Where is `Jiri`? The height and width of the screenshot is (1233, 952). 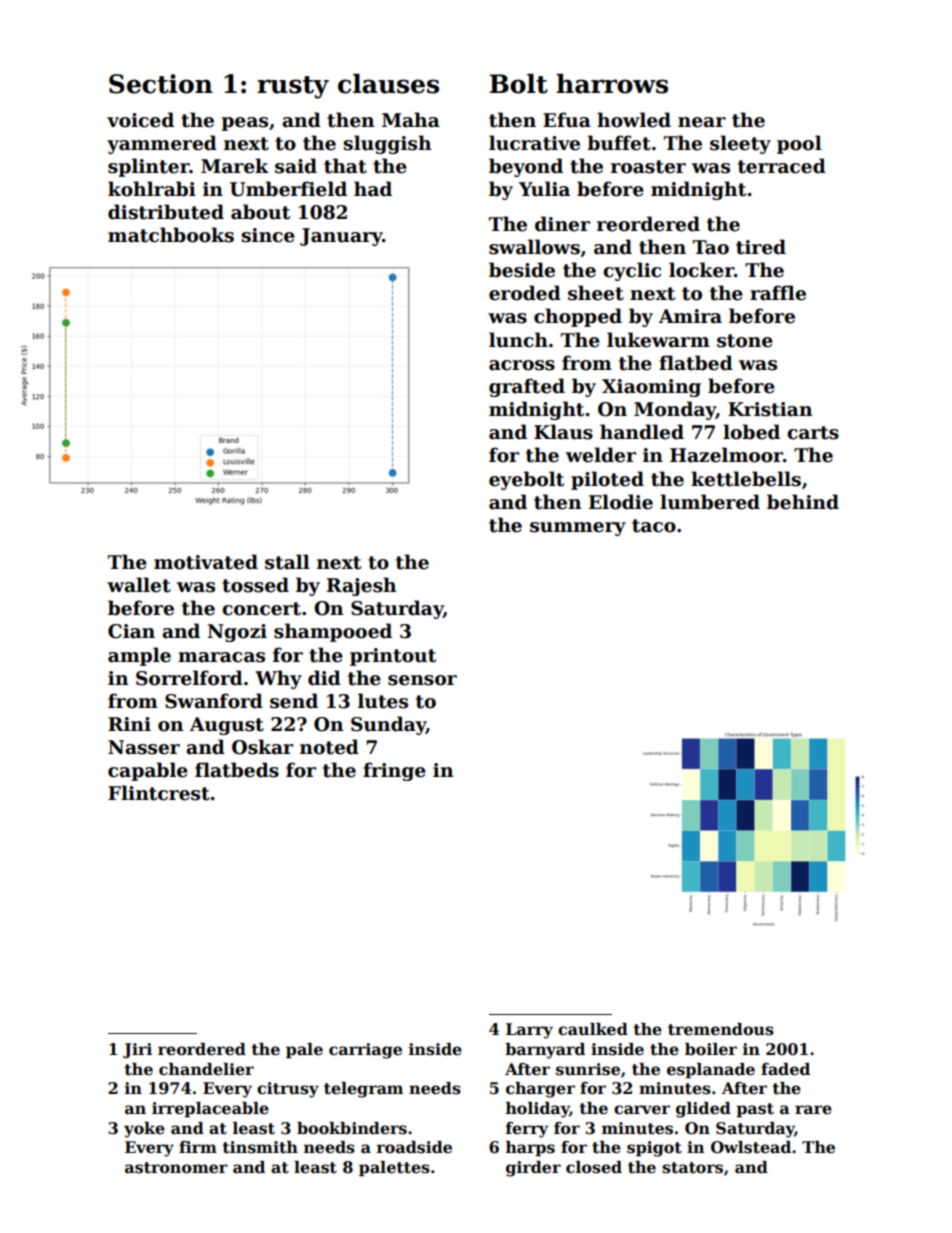 Jiri is located at coordinates (137, 1050).
